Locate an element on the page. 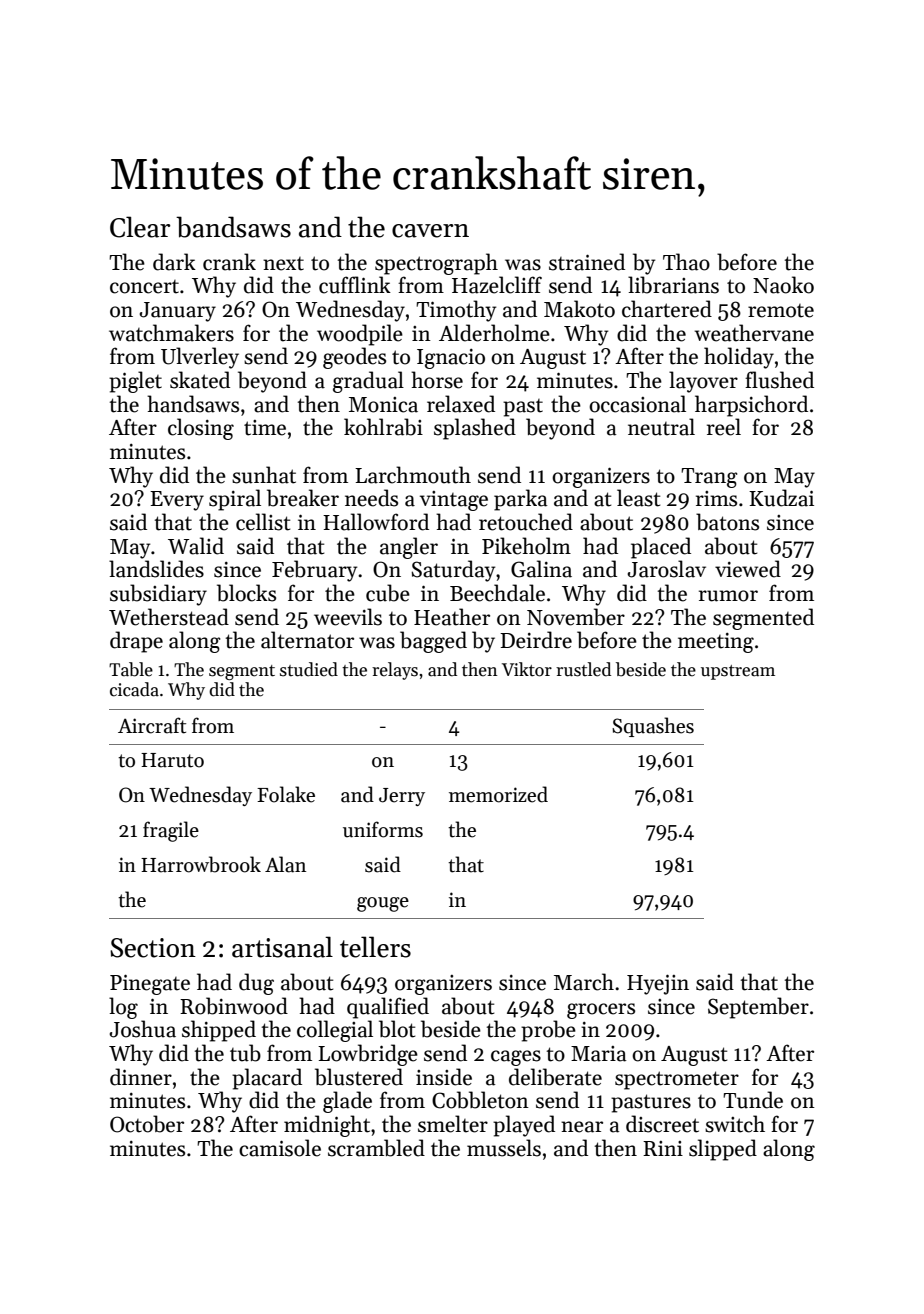  Wetherstead is located at coordinates (169, 617).
